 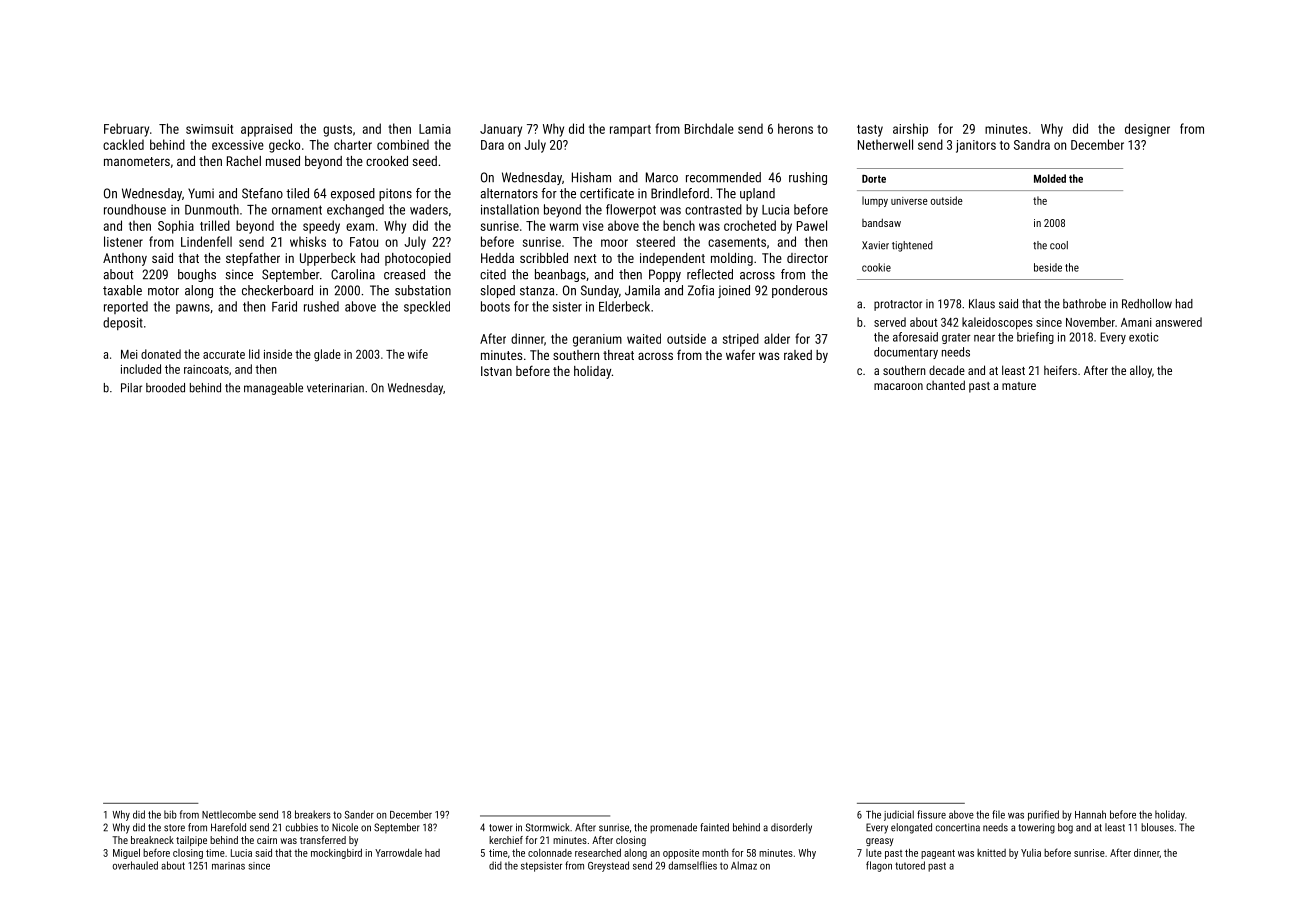 What do you see at coordinates (734, 291) in the screenshot?
I see `joined` at bounding box center [734, 291].
